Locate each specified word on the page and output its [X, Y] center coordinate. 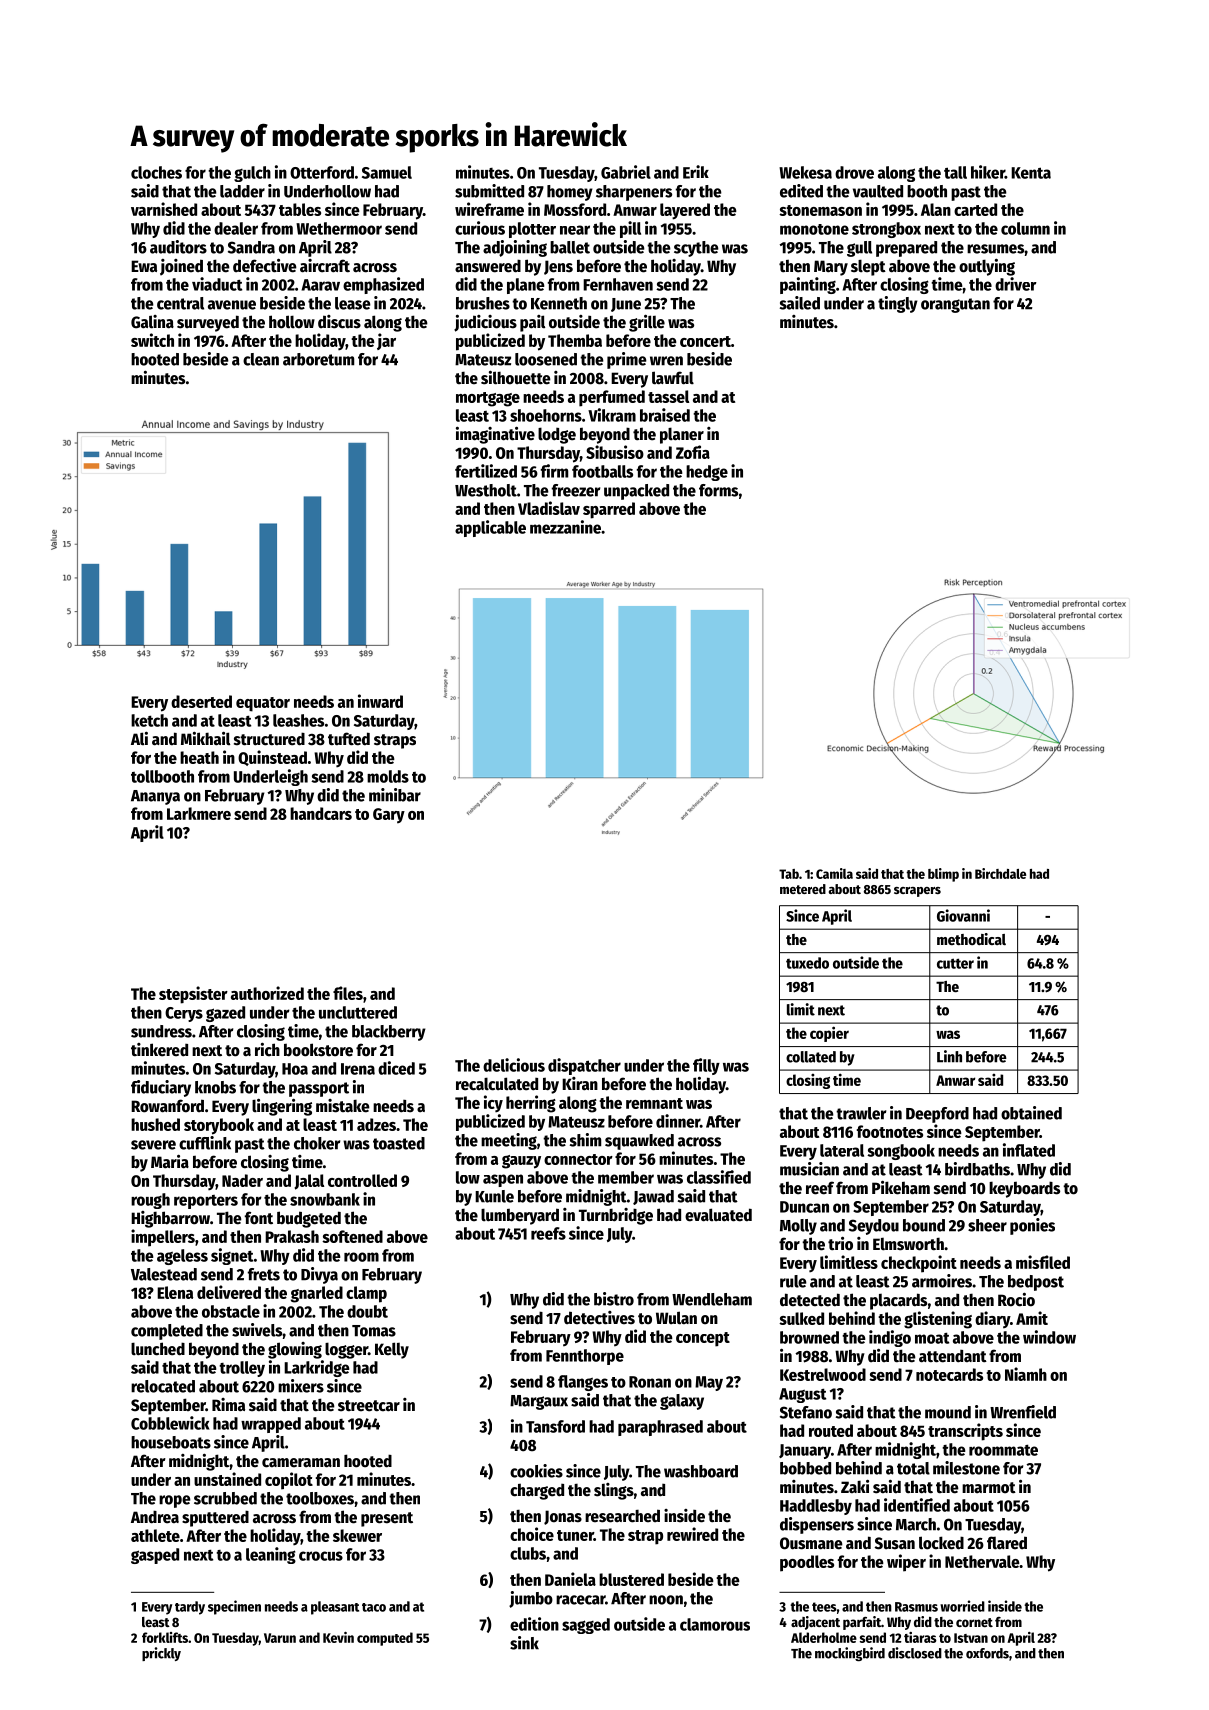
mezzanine [565, 527]
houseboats [171, 1442]
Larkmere [199, 813]
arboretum [318, 359]
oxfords [987, 1653]
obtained [1031, 1113]
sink [524, 1643]
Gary [389, 816]
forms [718, 490]
